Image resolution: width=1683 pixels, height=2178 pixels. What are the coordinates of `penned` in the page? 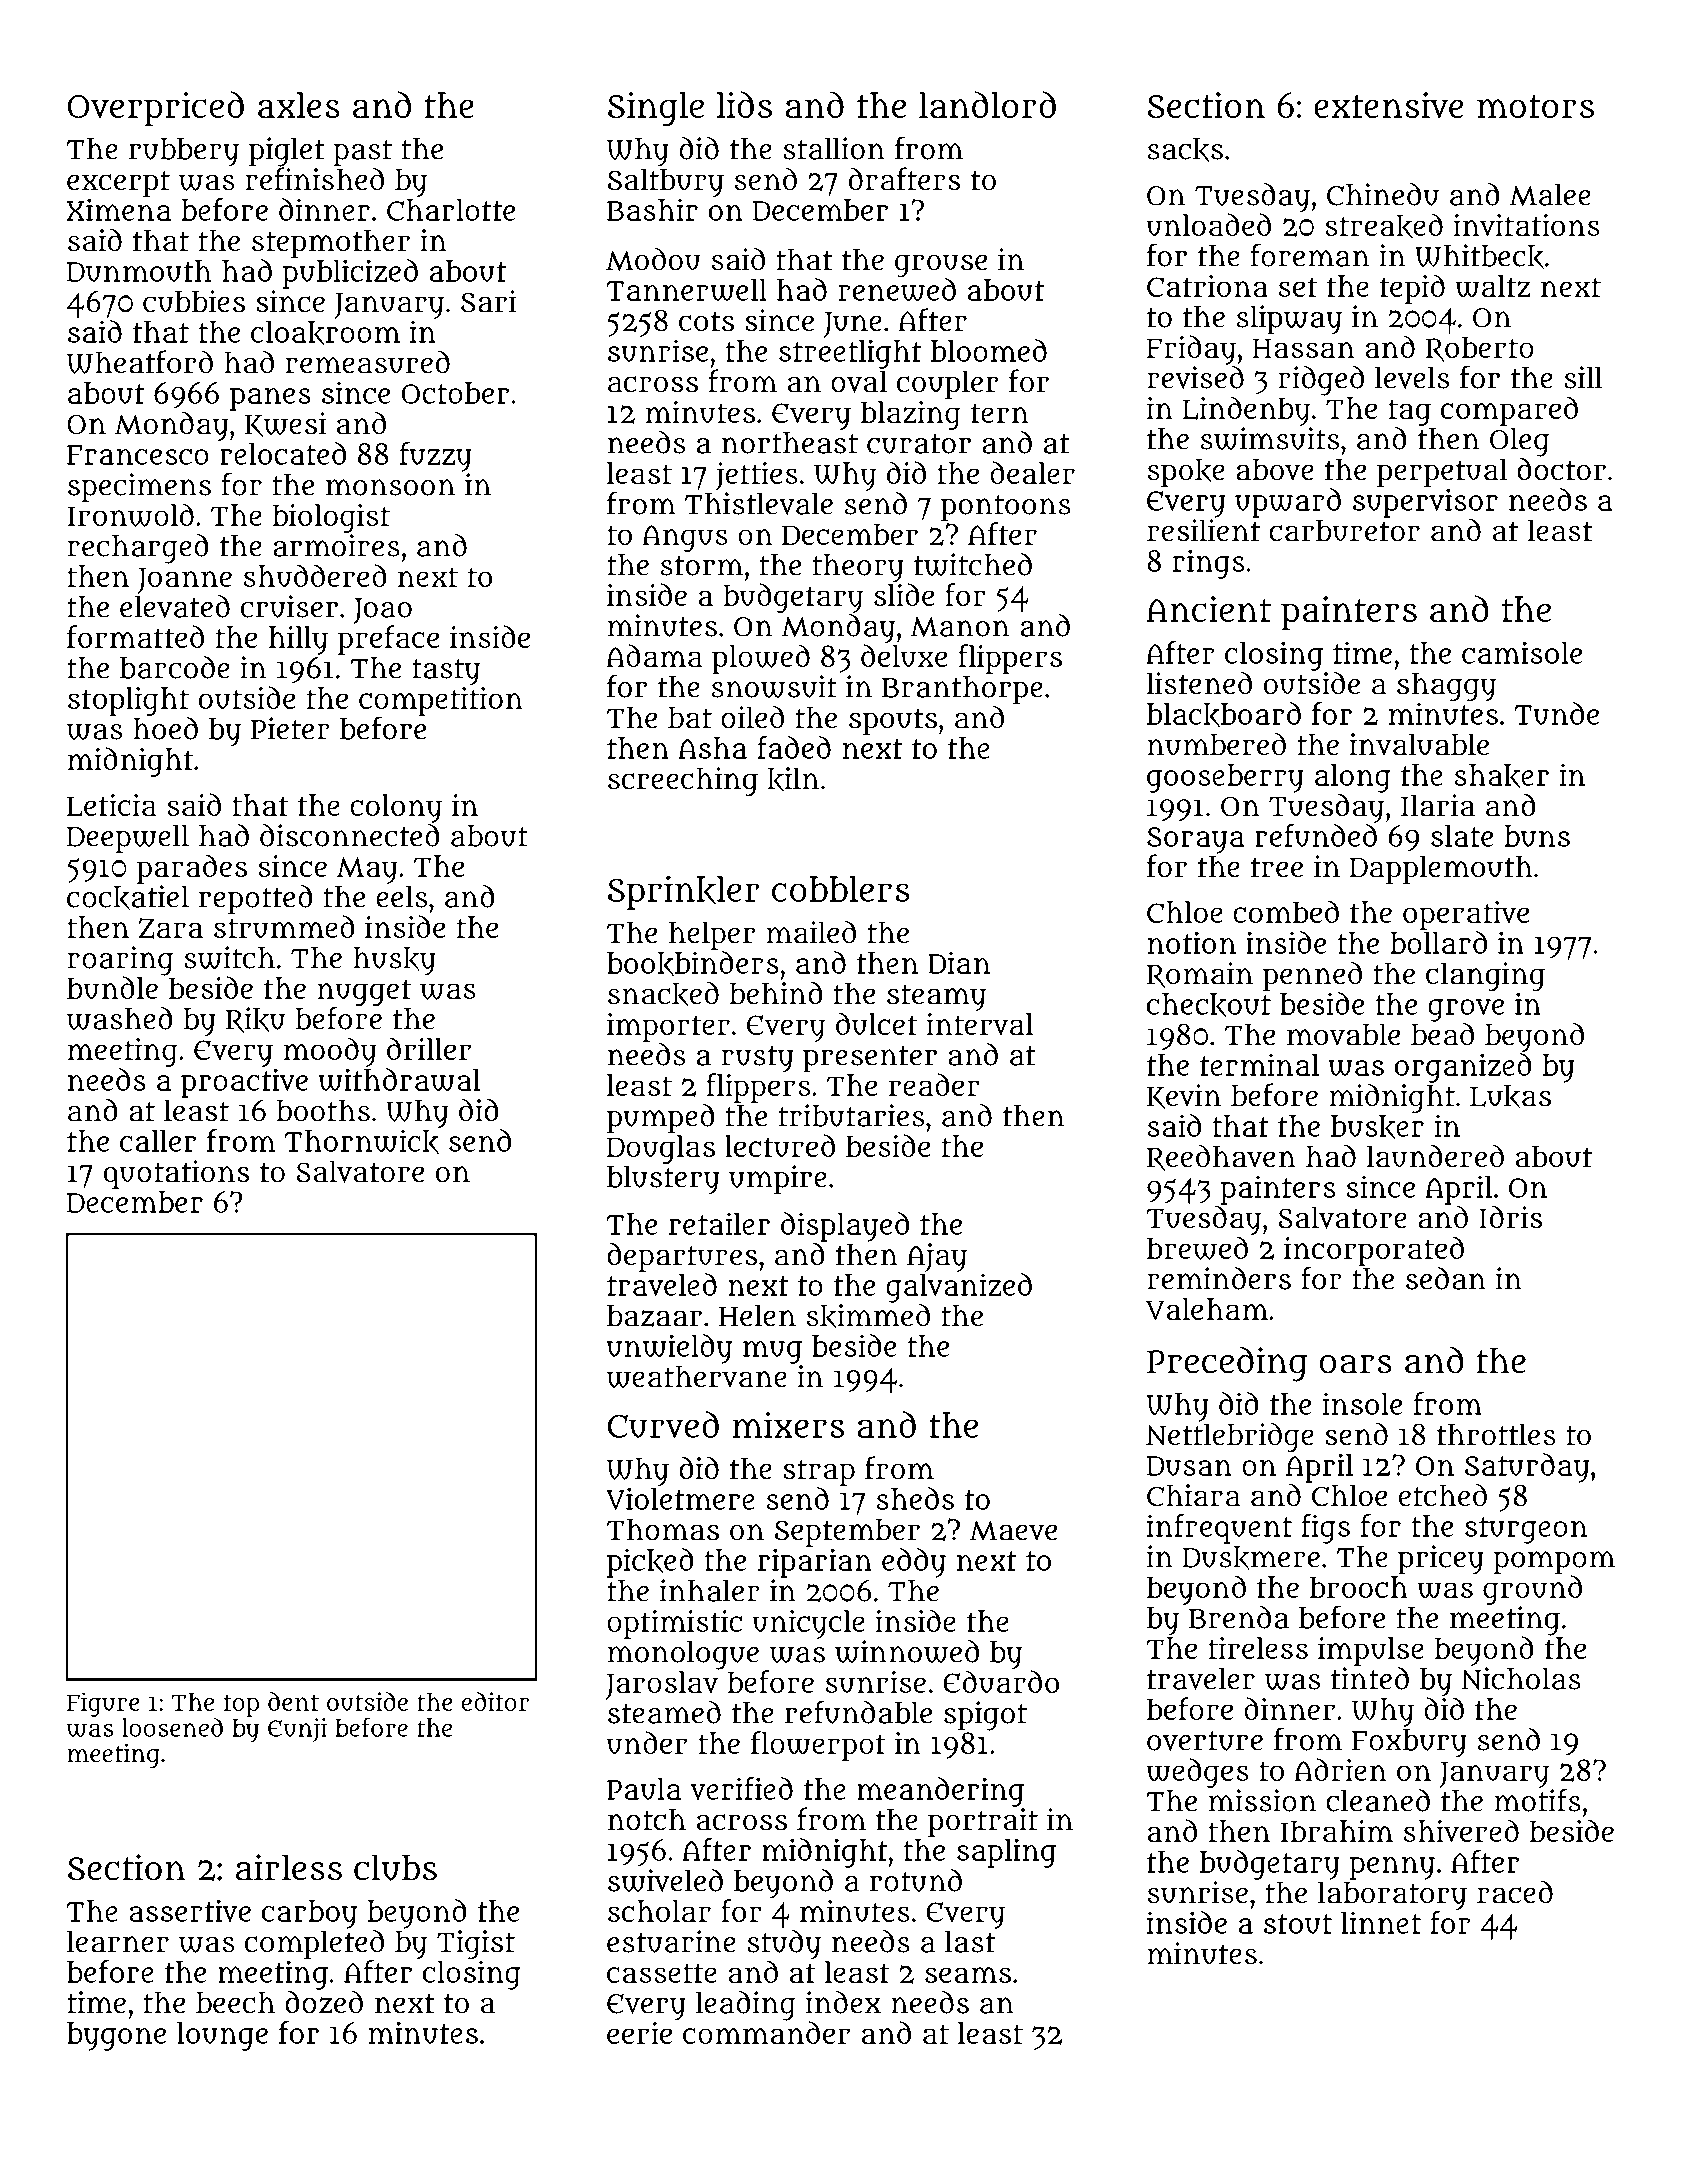 It's located at (1312, 976).
